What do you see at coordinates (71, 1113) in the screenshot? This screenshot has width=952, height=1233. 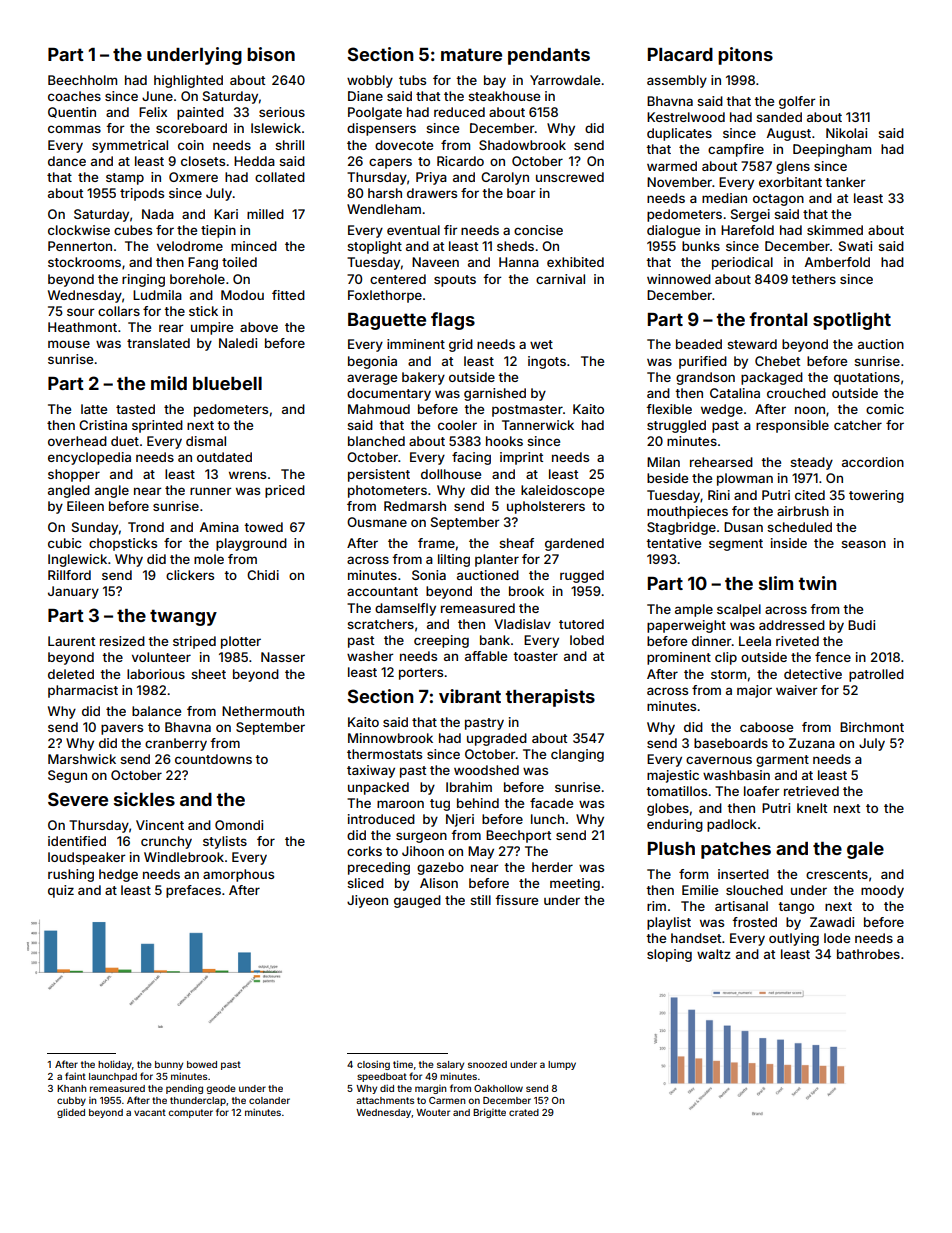 I see `glided` at bounding box center [71, 1113].
